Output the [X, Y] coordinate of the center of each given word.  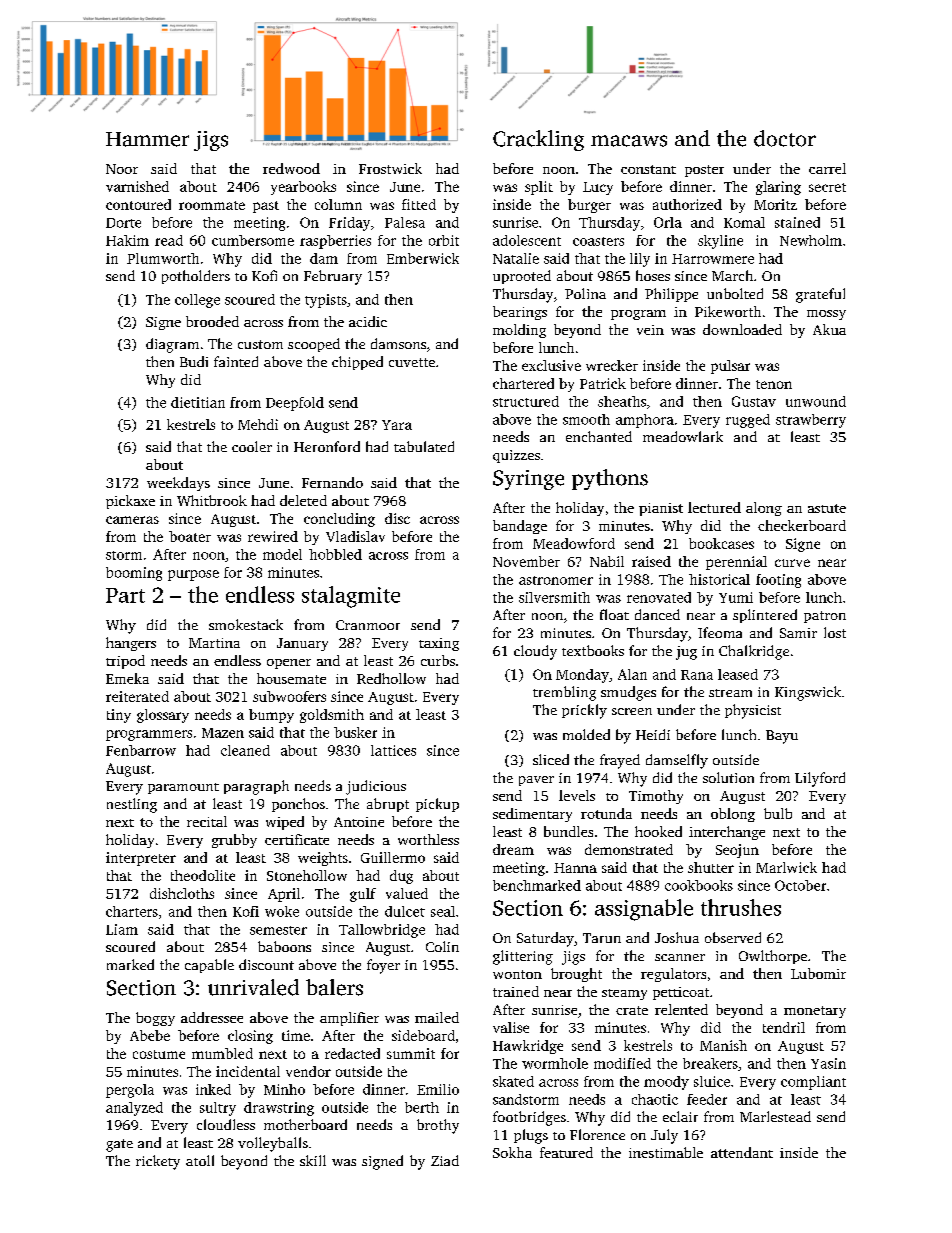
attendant [742, 1152]
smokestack [246, 624]
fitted [419, 204]
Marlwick [786, 867]
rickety [158, 1162]
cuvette [412, 362]
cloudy [535, 652]
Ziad [445, 1160]
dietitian [198, 402]
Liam [122, 929]
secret [827, 187]
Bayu [782, 737]
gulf [363, 895]
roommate [212, 205]
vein [650, 330]
